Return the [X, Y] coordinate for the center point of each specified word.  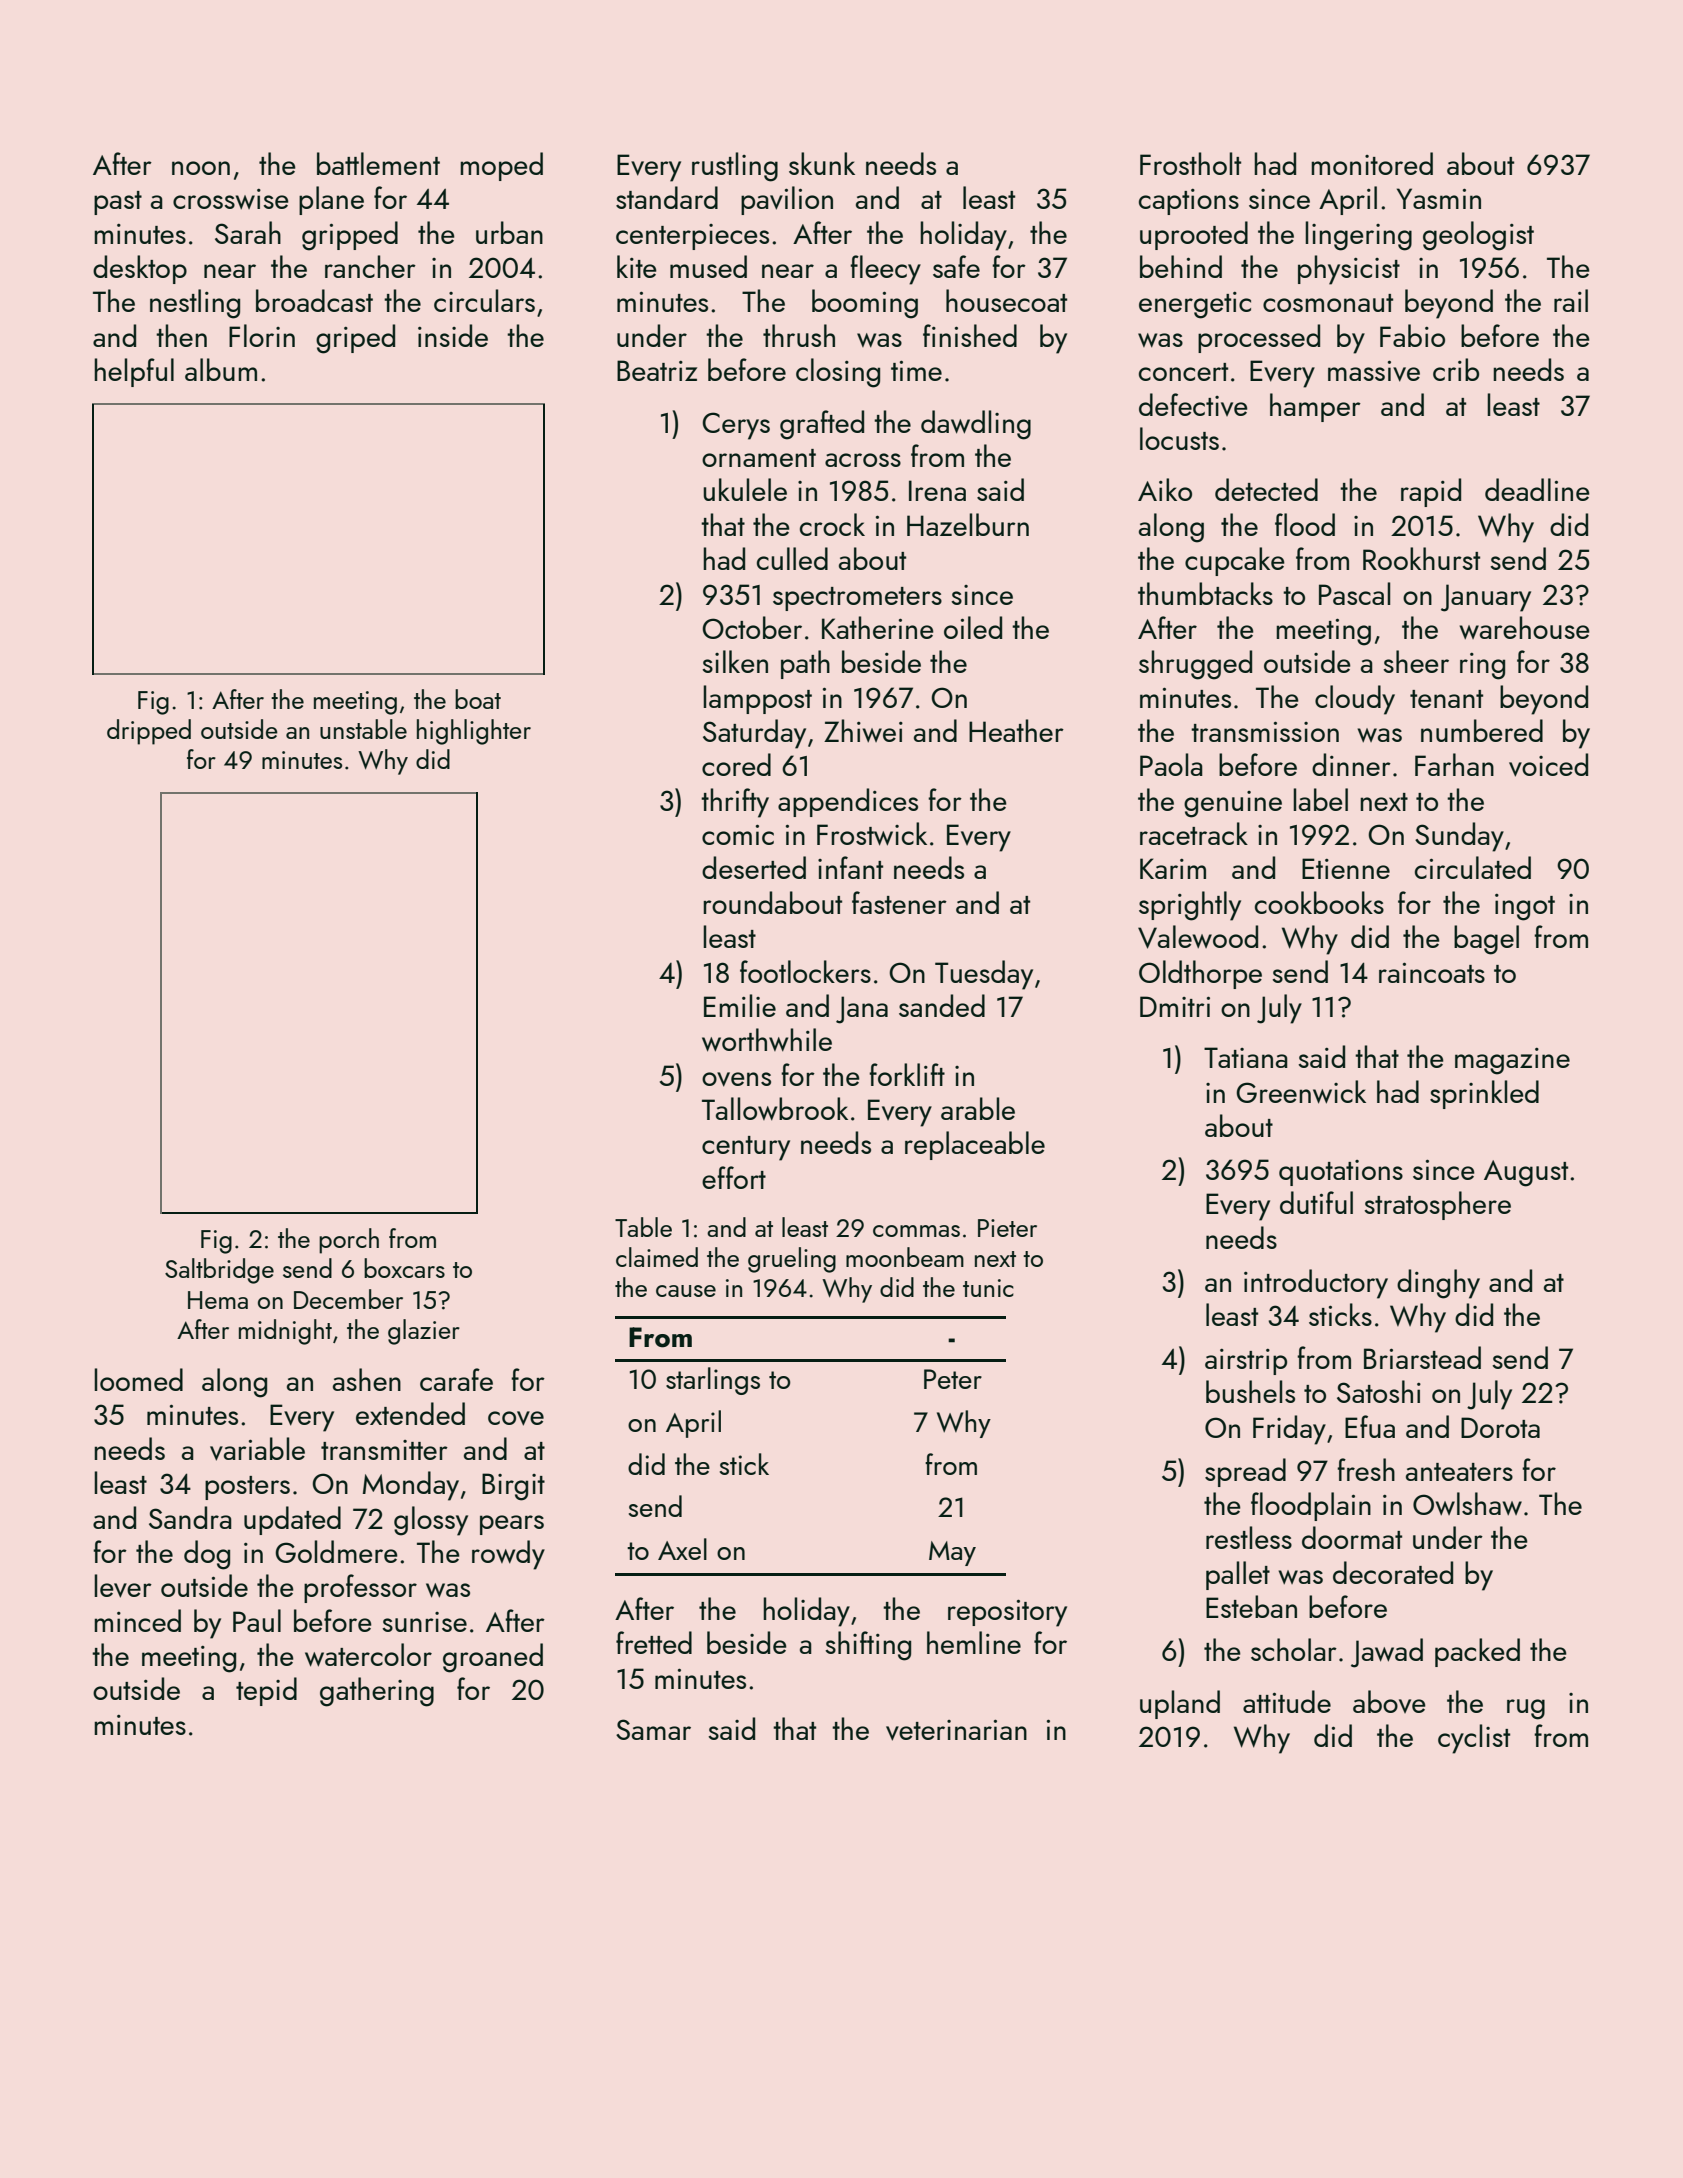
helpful [134, 372]
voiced [1548, 765]
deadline [1537, 489]
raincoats [1432, 972]
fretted [654, 1642]
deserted [754, 867]
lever [123, 1586]
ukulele [745, 489]
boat [478, 699]
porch [349, 1241]
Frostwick [872, 834]
